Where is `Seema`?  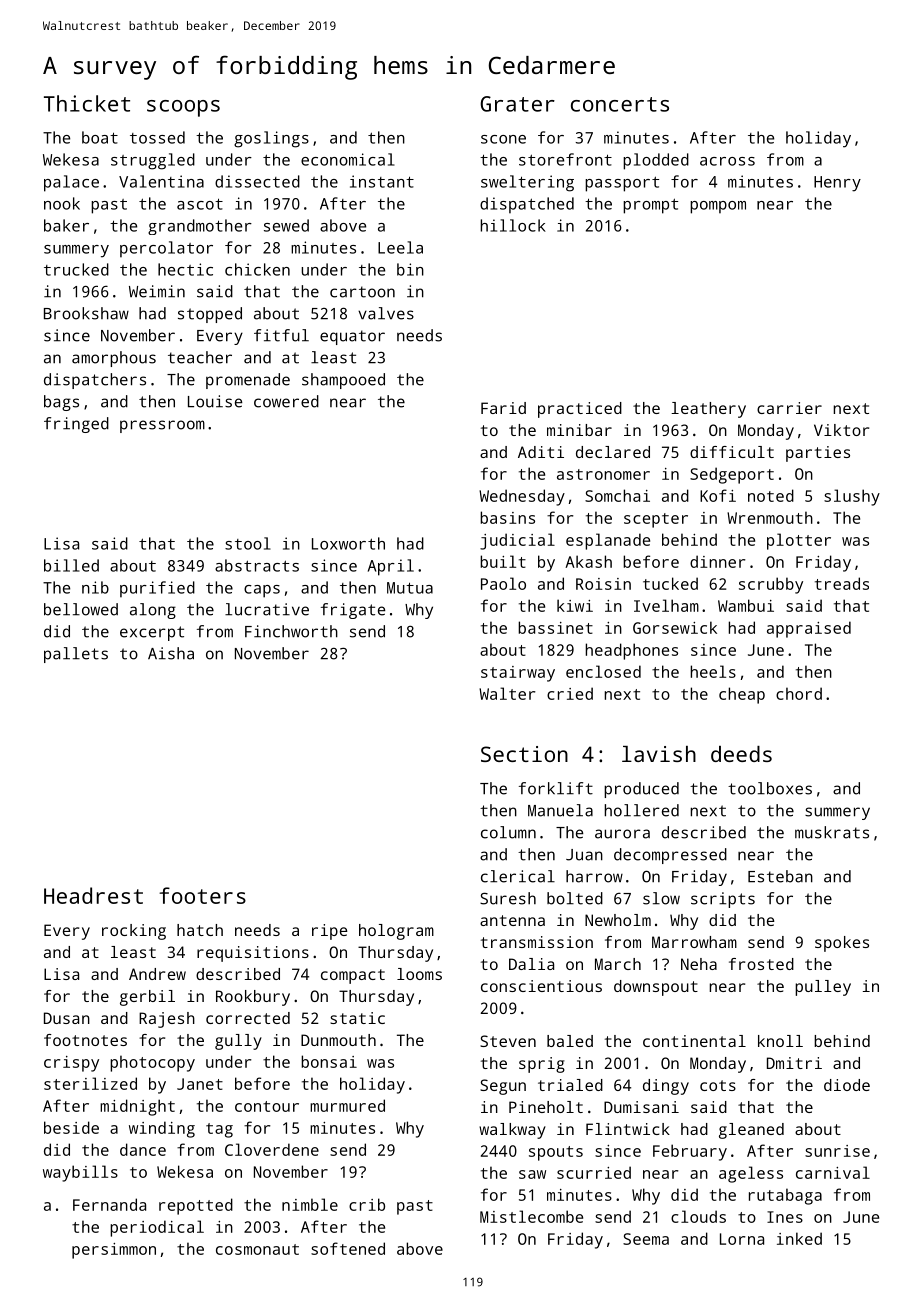
Seema is located at coordinates (646, 1239).
